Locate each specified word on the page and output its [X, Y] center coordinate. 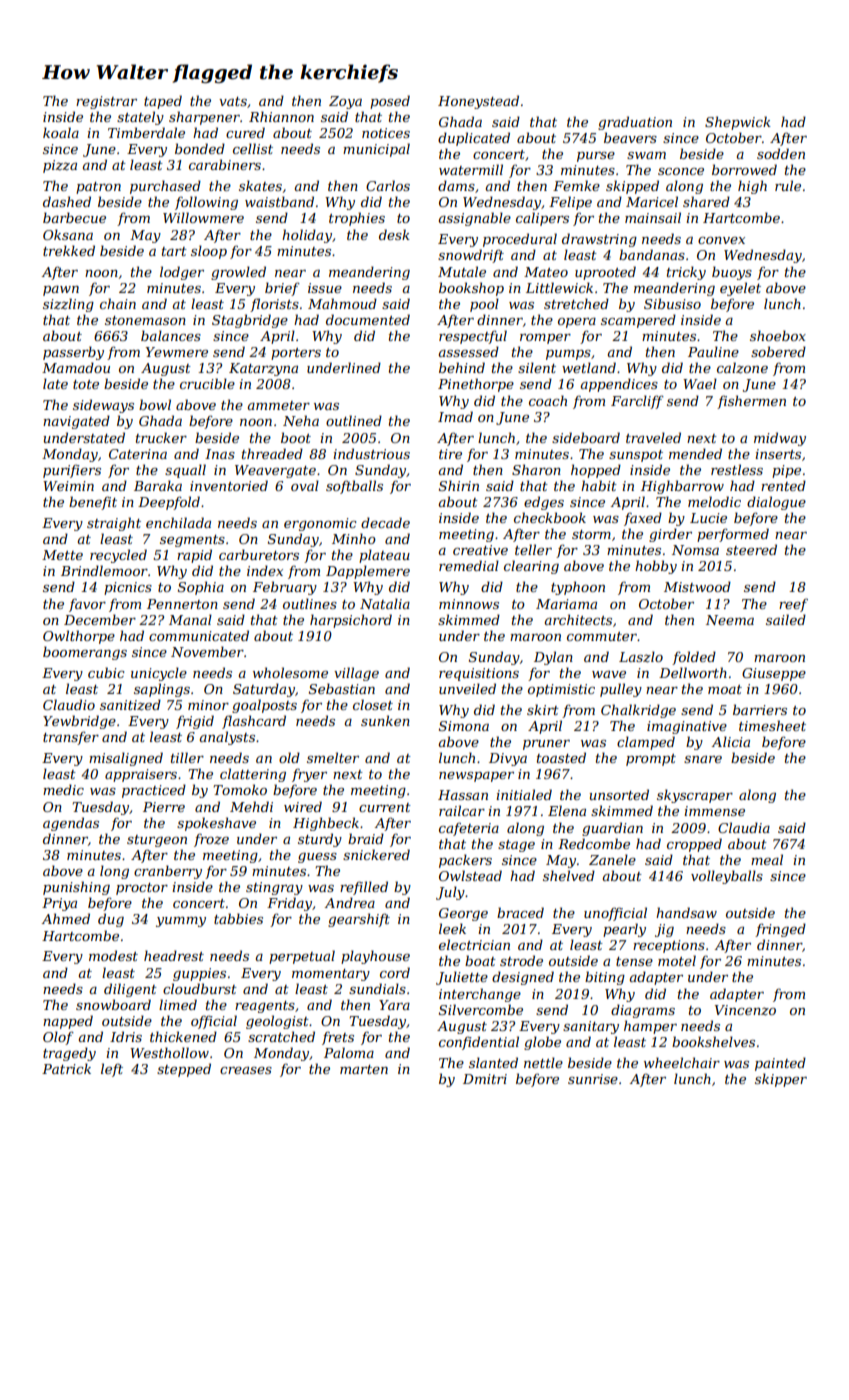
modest [113, 955]
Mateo [546, 272]
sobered [778, 351]
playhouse [375, 957]
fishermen [751, 402]
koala [61, 132]
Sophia [201, 588]
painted [780, 1064]
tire [450, 454]
